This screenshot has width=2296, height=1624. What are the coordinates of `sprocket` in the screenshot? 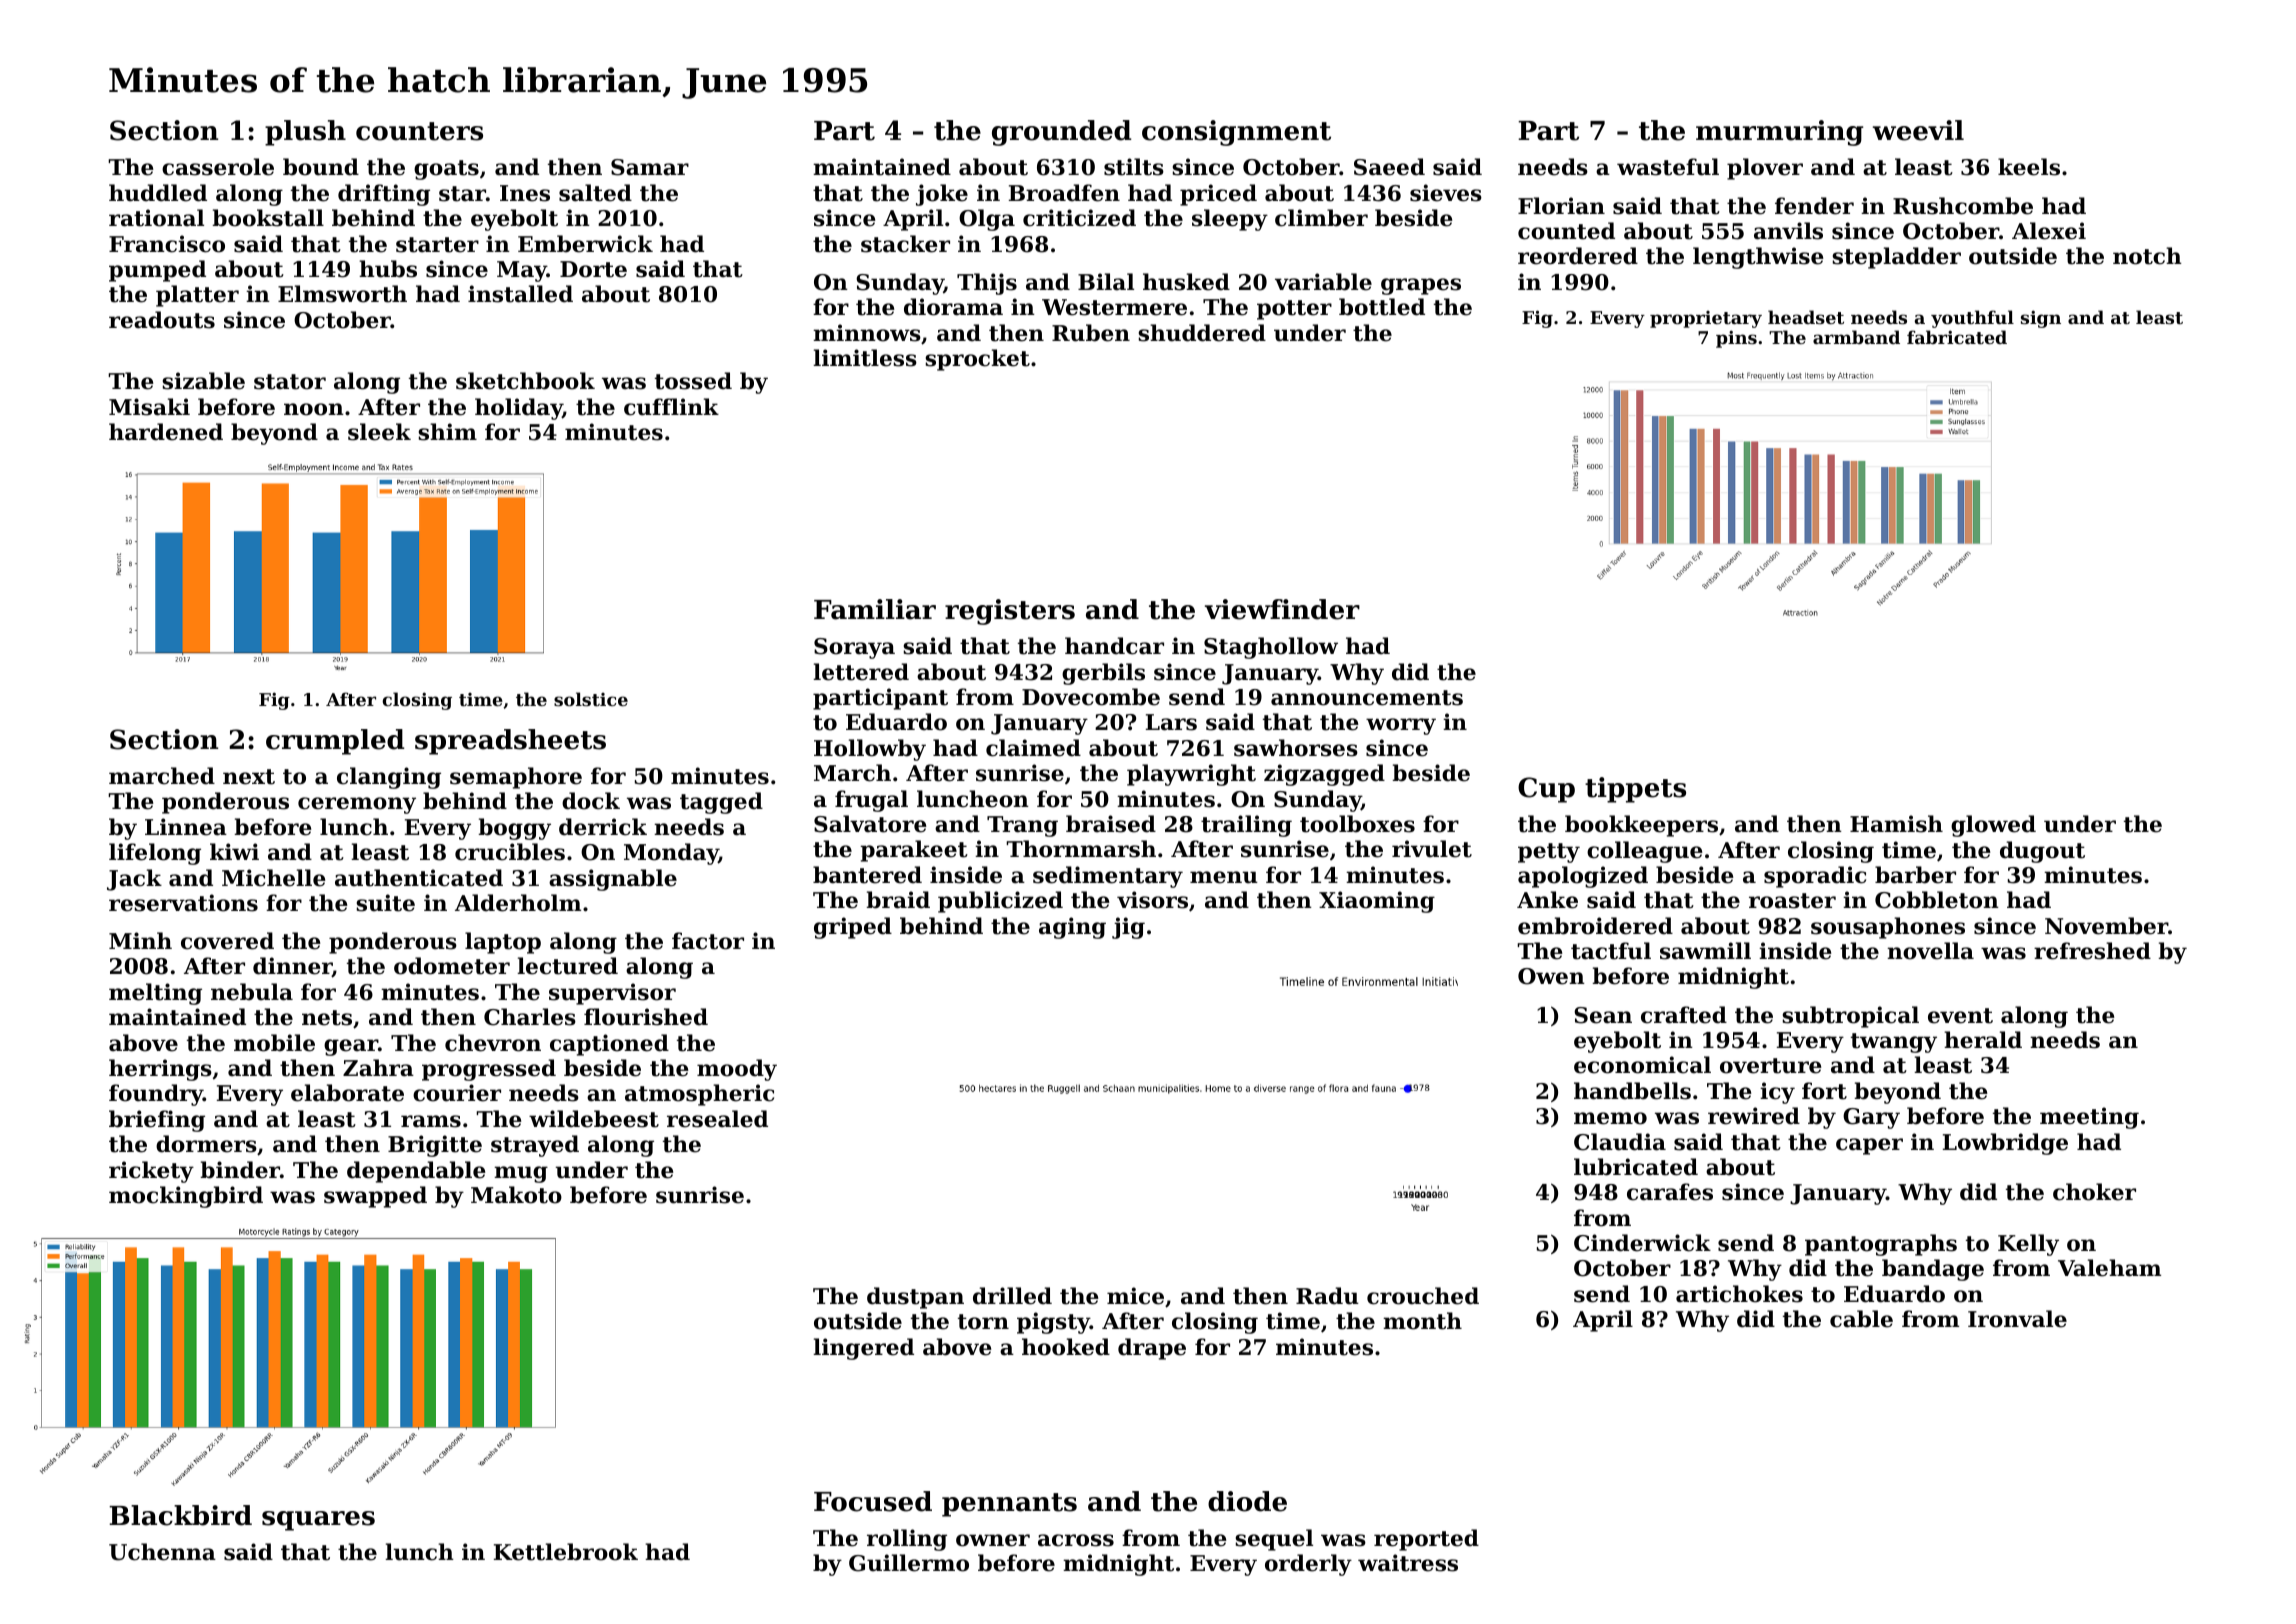 It's located at (977, 360).
